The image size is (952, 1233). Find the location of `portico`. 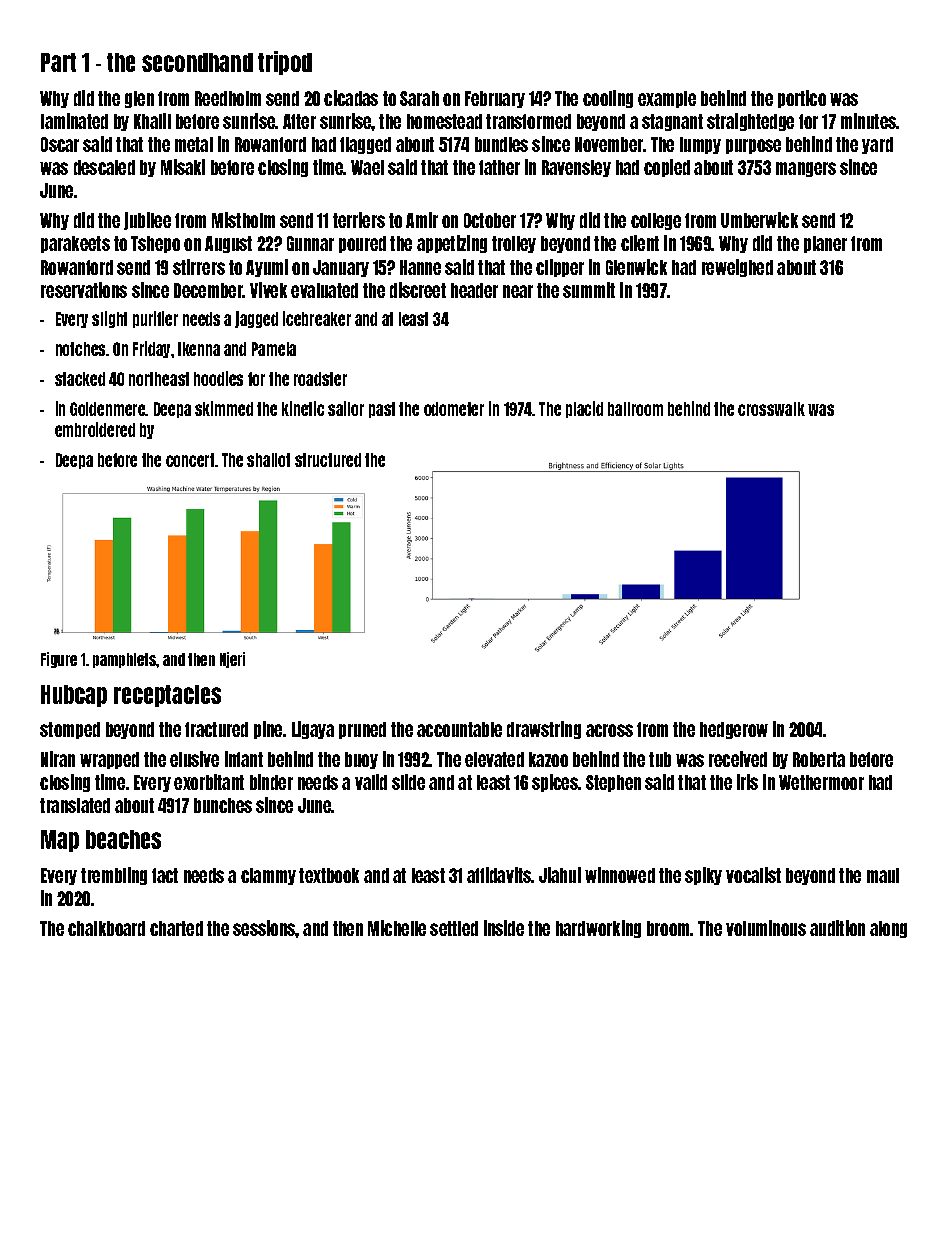

portico is located at coordinates (802, 99).
